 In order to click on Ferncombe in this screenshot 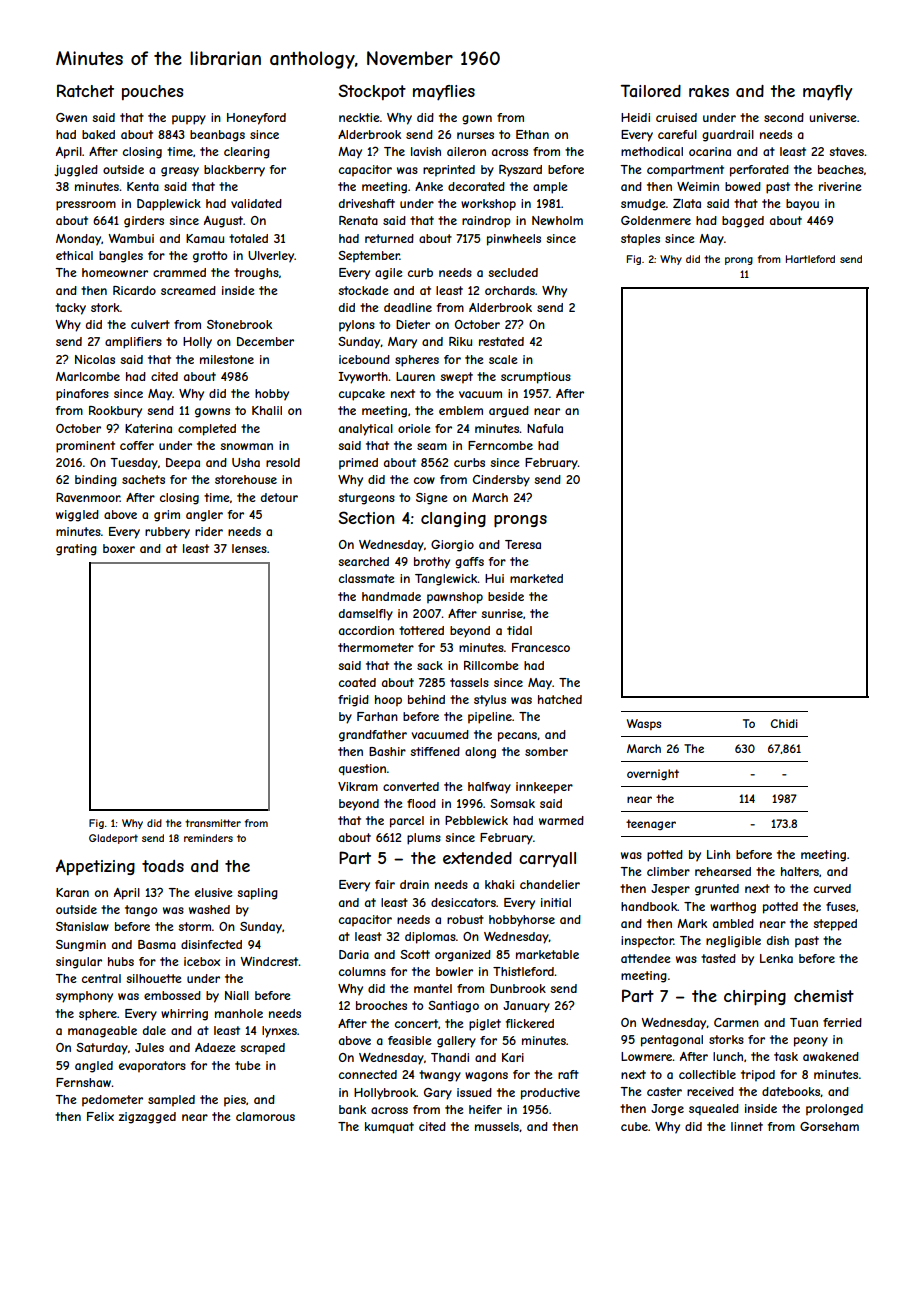, I will do `click(500, 445)`.
